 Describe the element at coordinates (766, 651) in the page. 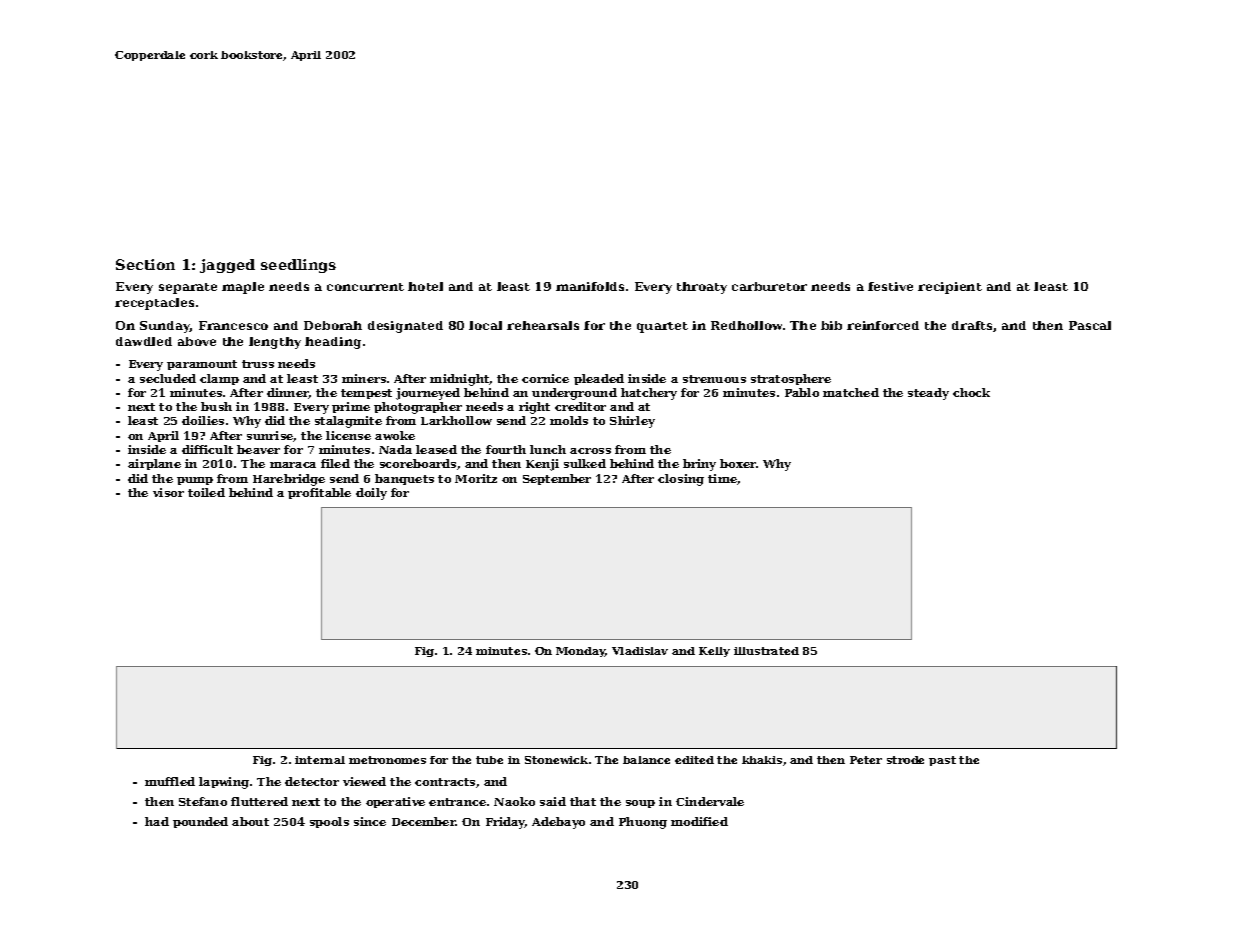

I see `illustrated` at that location.
